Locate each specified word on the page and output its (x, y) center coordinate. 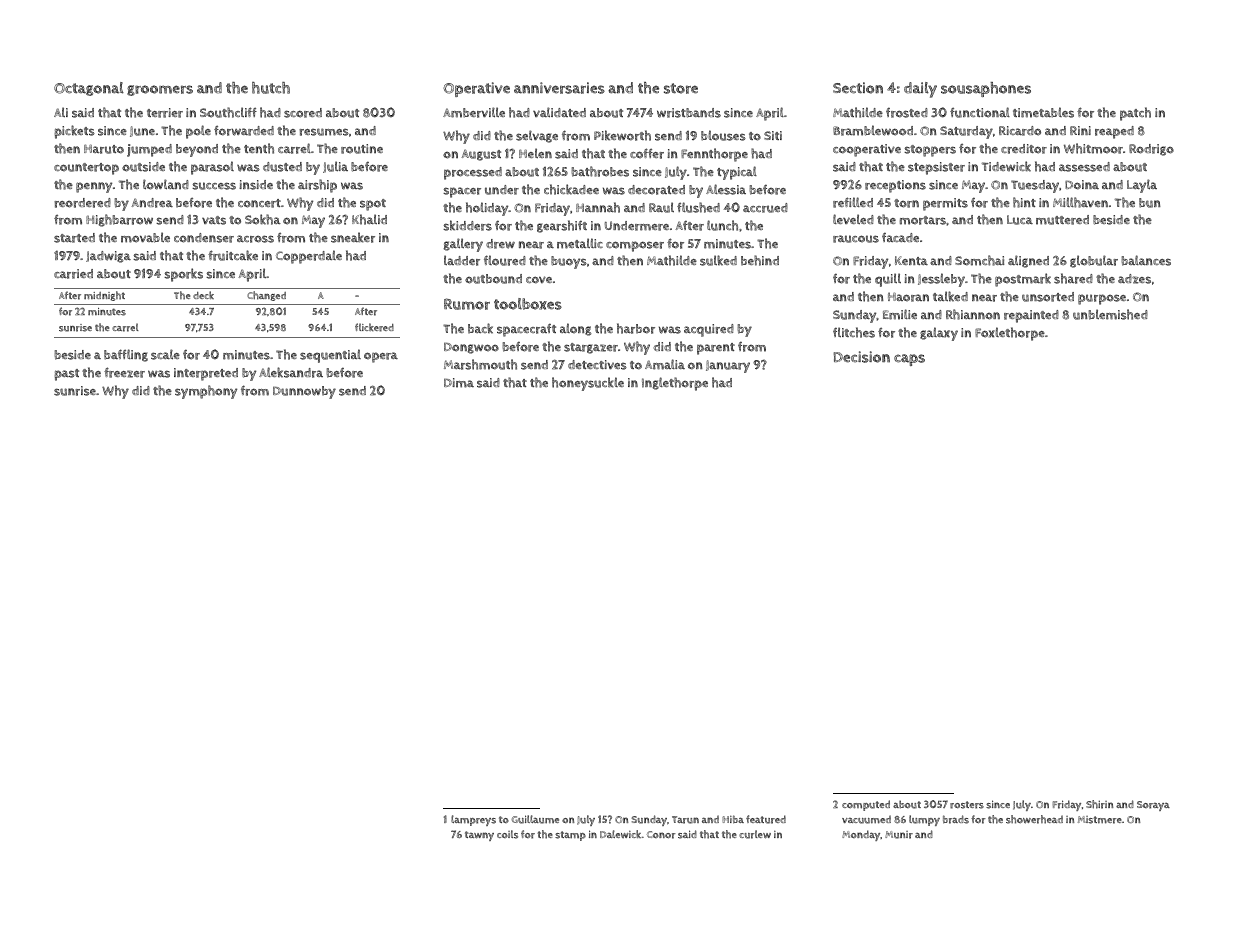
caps (909, 360)
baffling (126, 355)
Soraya (1153, 806)
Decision (862, 357)
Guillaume (535, 819)
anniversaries (559, 88)
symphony (206, 392)
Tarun (685, 820)
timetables (1043, 112)
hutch (271, 88)
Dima (459, 383)
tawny (479, 836)
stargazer (591, 348)
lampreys (473, 820)
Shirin (1099, 804)
